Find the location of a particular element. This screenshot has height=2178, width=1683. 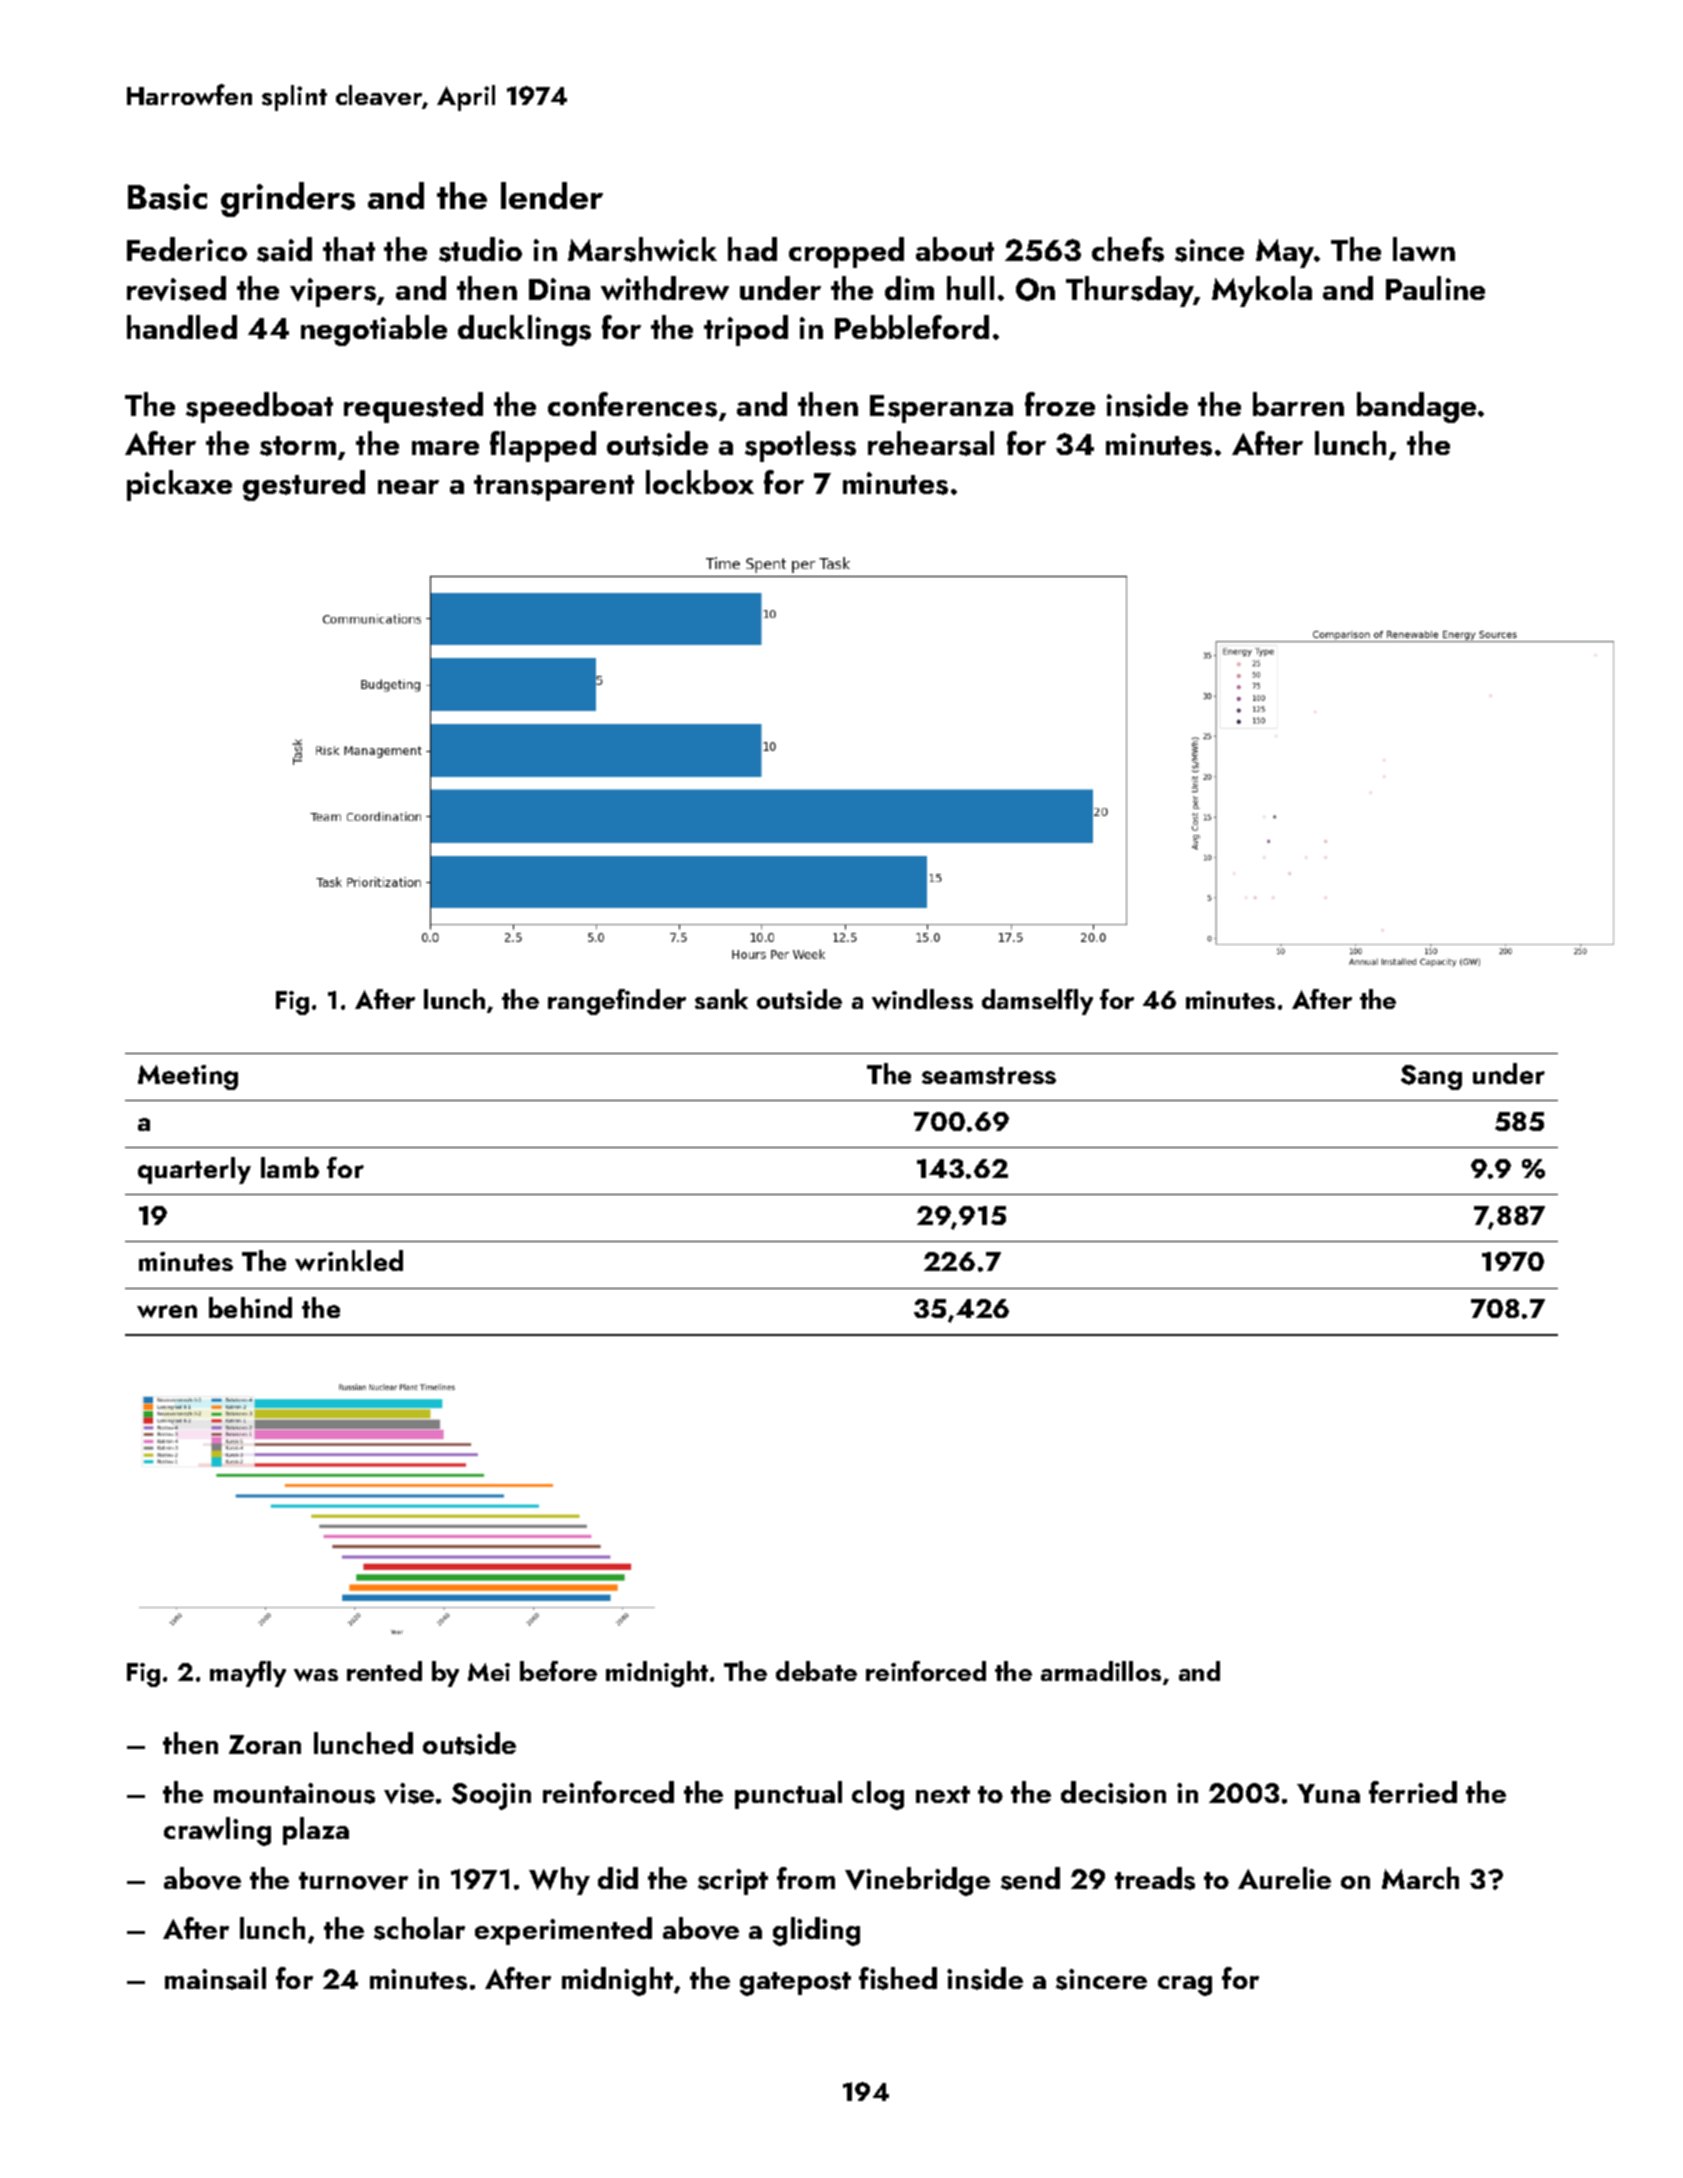

armadillos is located at coordinates (1101, 1671).
